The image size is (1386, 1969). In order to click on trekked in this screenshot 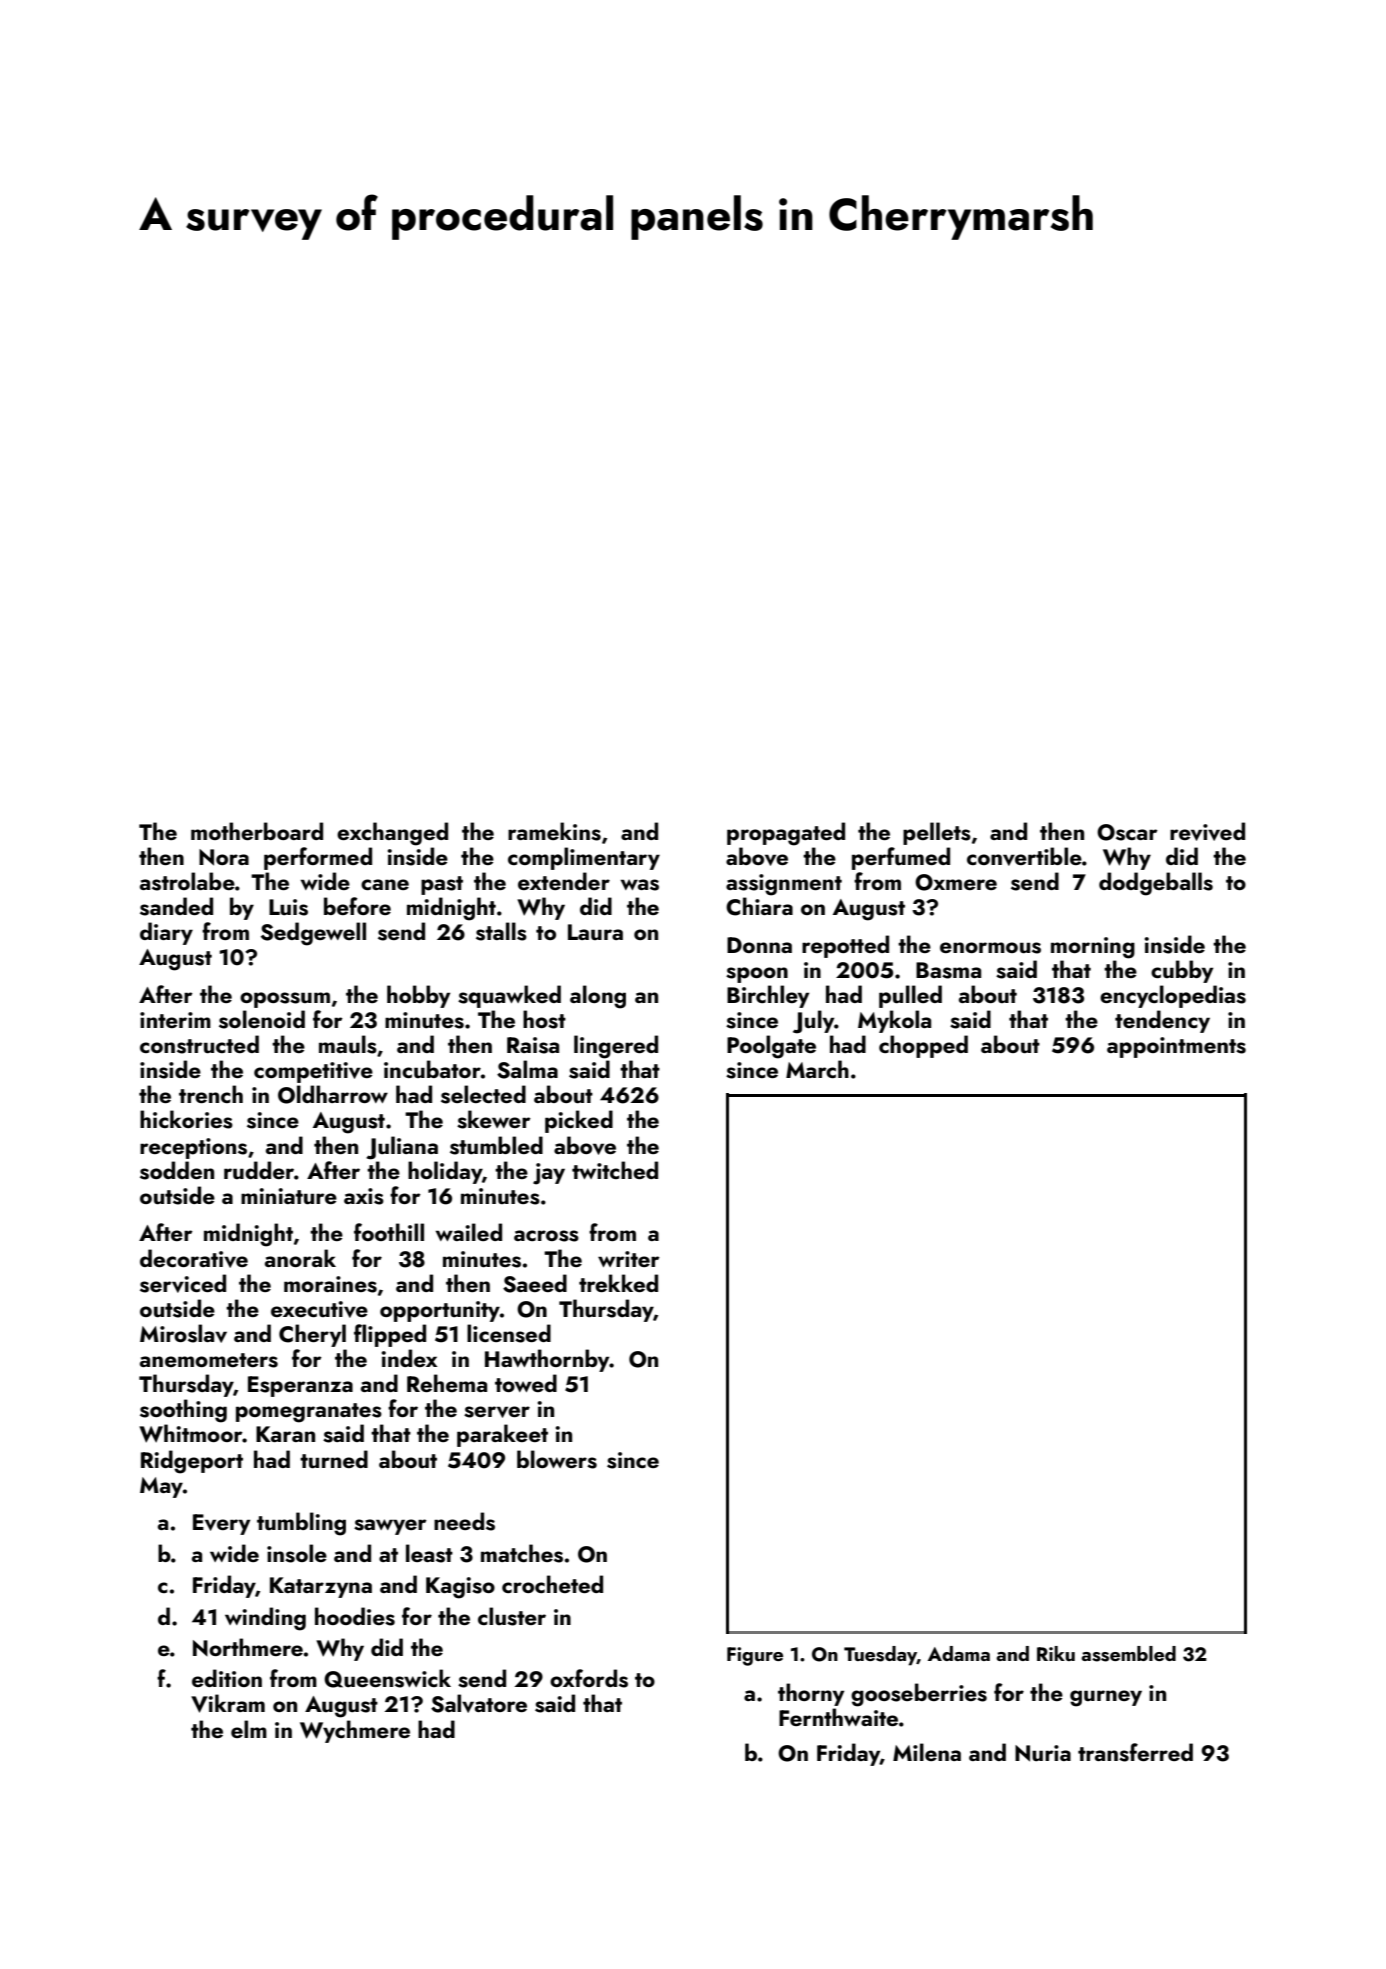, I will do `click(618, 1283)`.
